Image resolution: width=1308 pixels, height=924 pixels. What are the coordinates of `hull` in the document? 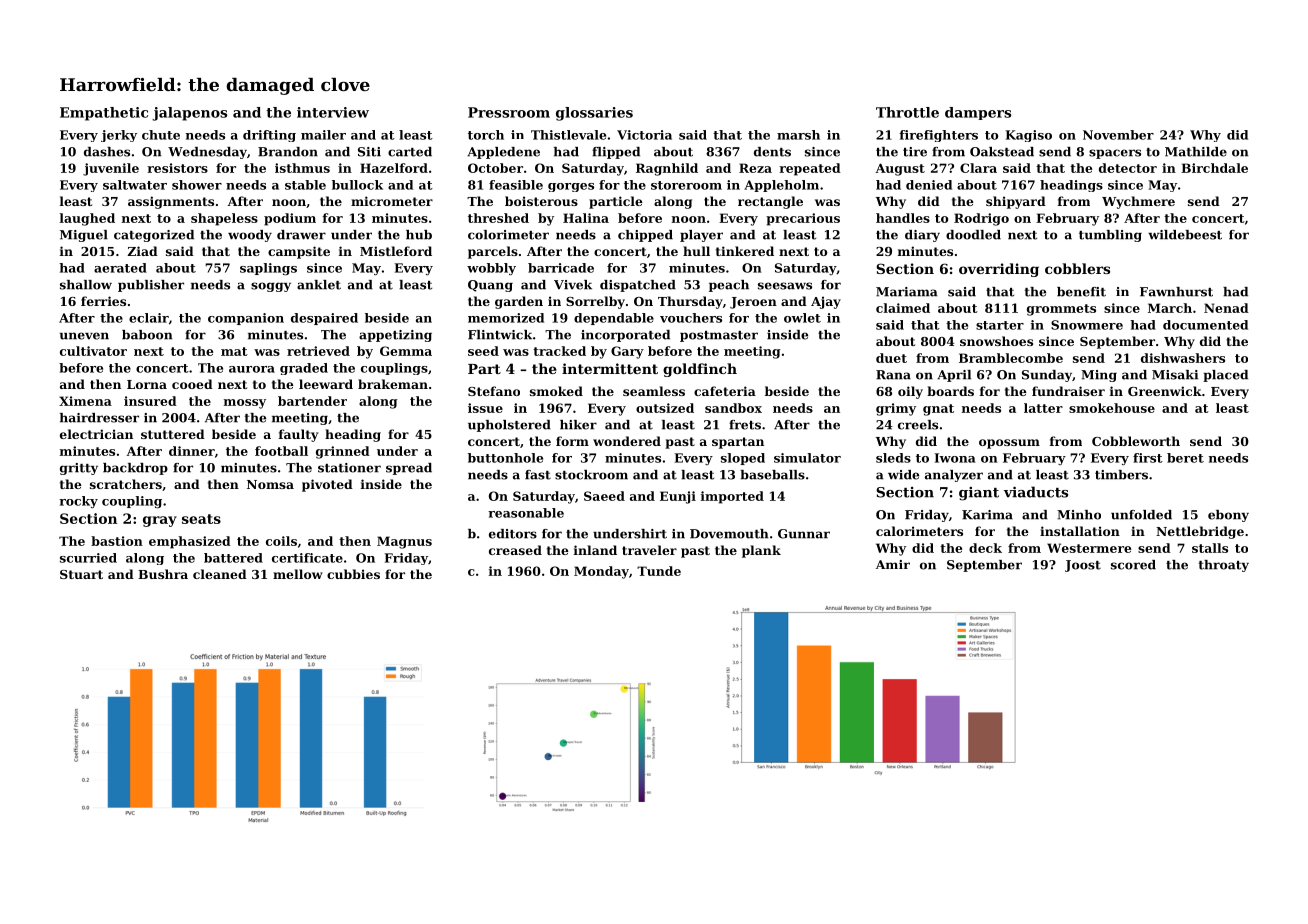 It's located at (696, 251).
